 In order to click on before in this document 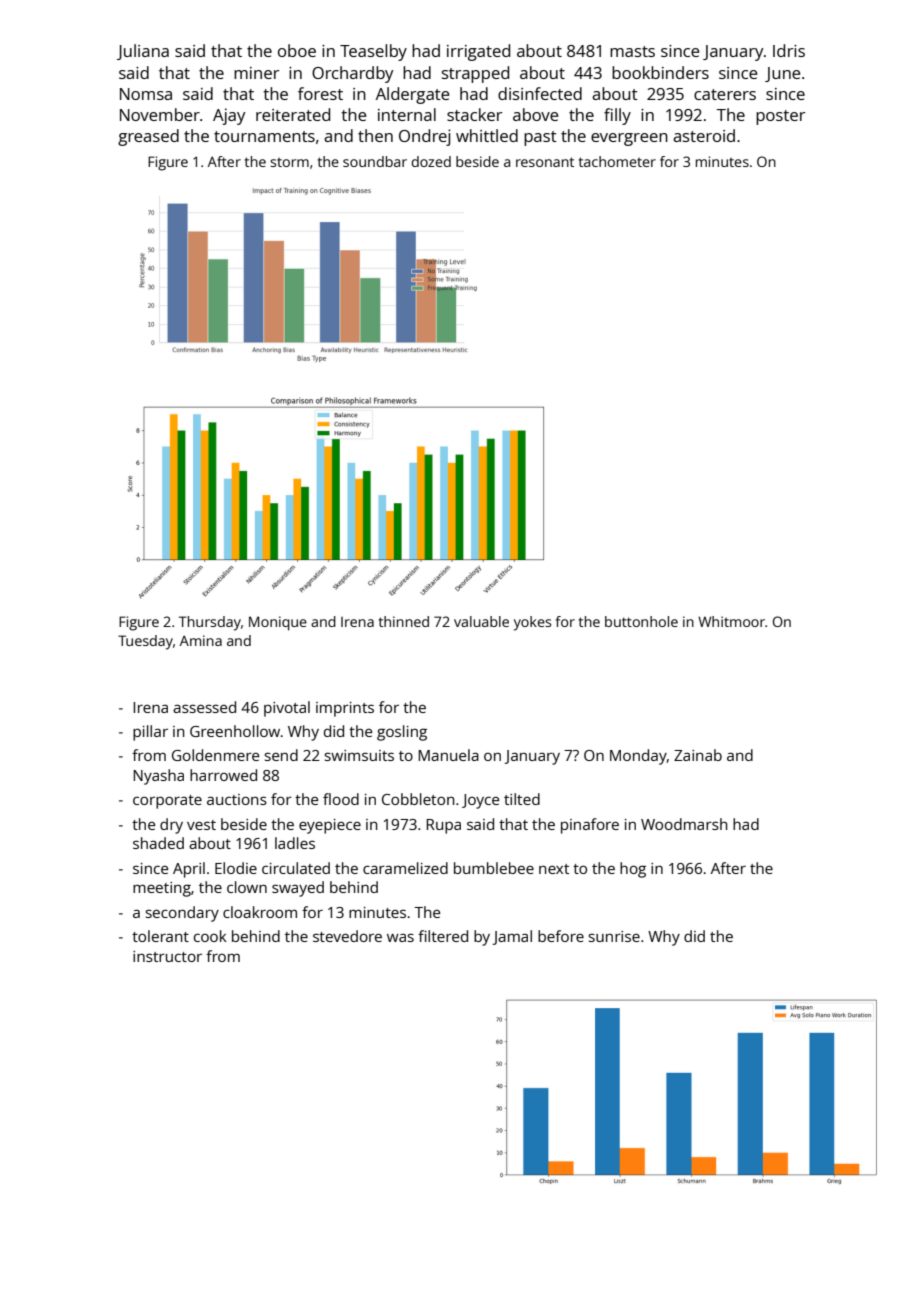, I will do `click(561, 936)`.
